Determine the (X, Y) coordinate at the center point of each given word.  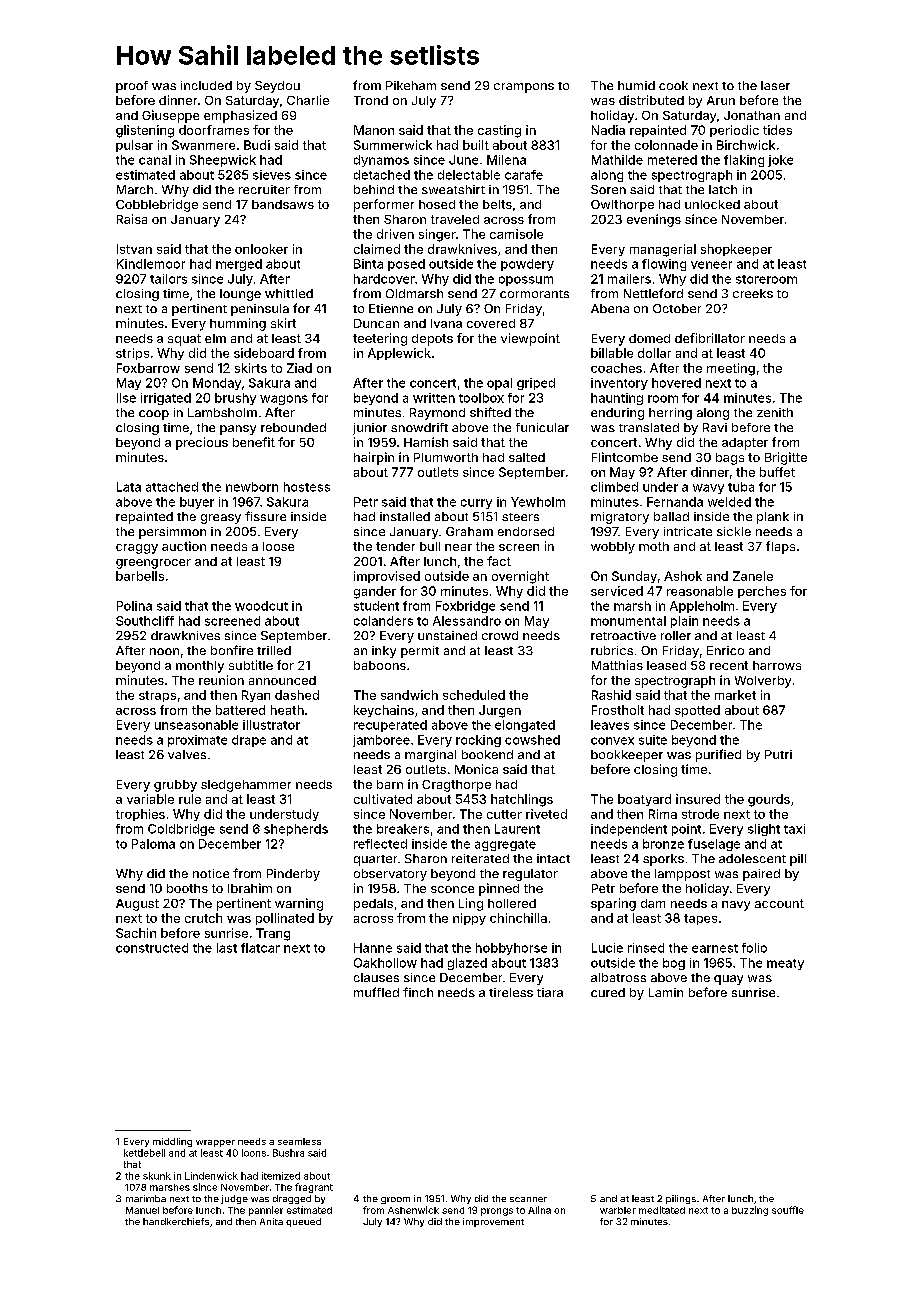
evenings (654, 220)
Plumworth (446, 457)
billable (612, 353)
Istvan (134, 249)
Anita (271, 1221)
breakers (403, 829)
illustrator (271, 725)
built (476, 145)
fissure (265, 516)
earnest (715, 948)
